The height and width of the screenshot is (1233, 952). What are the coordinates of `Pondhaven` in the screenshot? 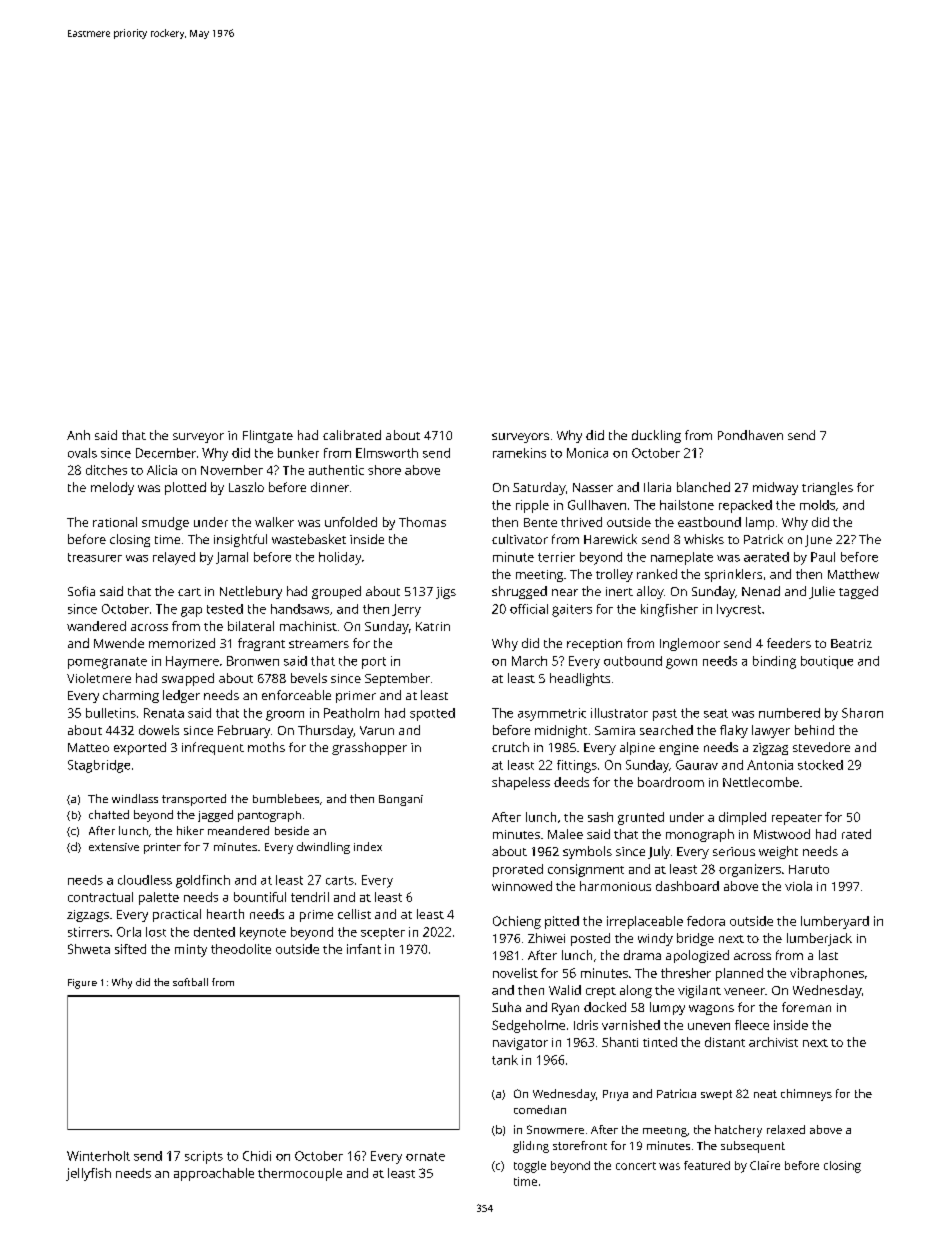 It's located at (750, 435).
